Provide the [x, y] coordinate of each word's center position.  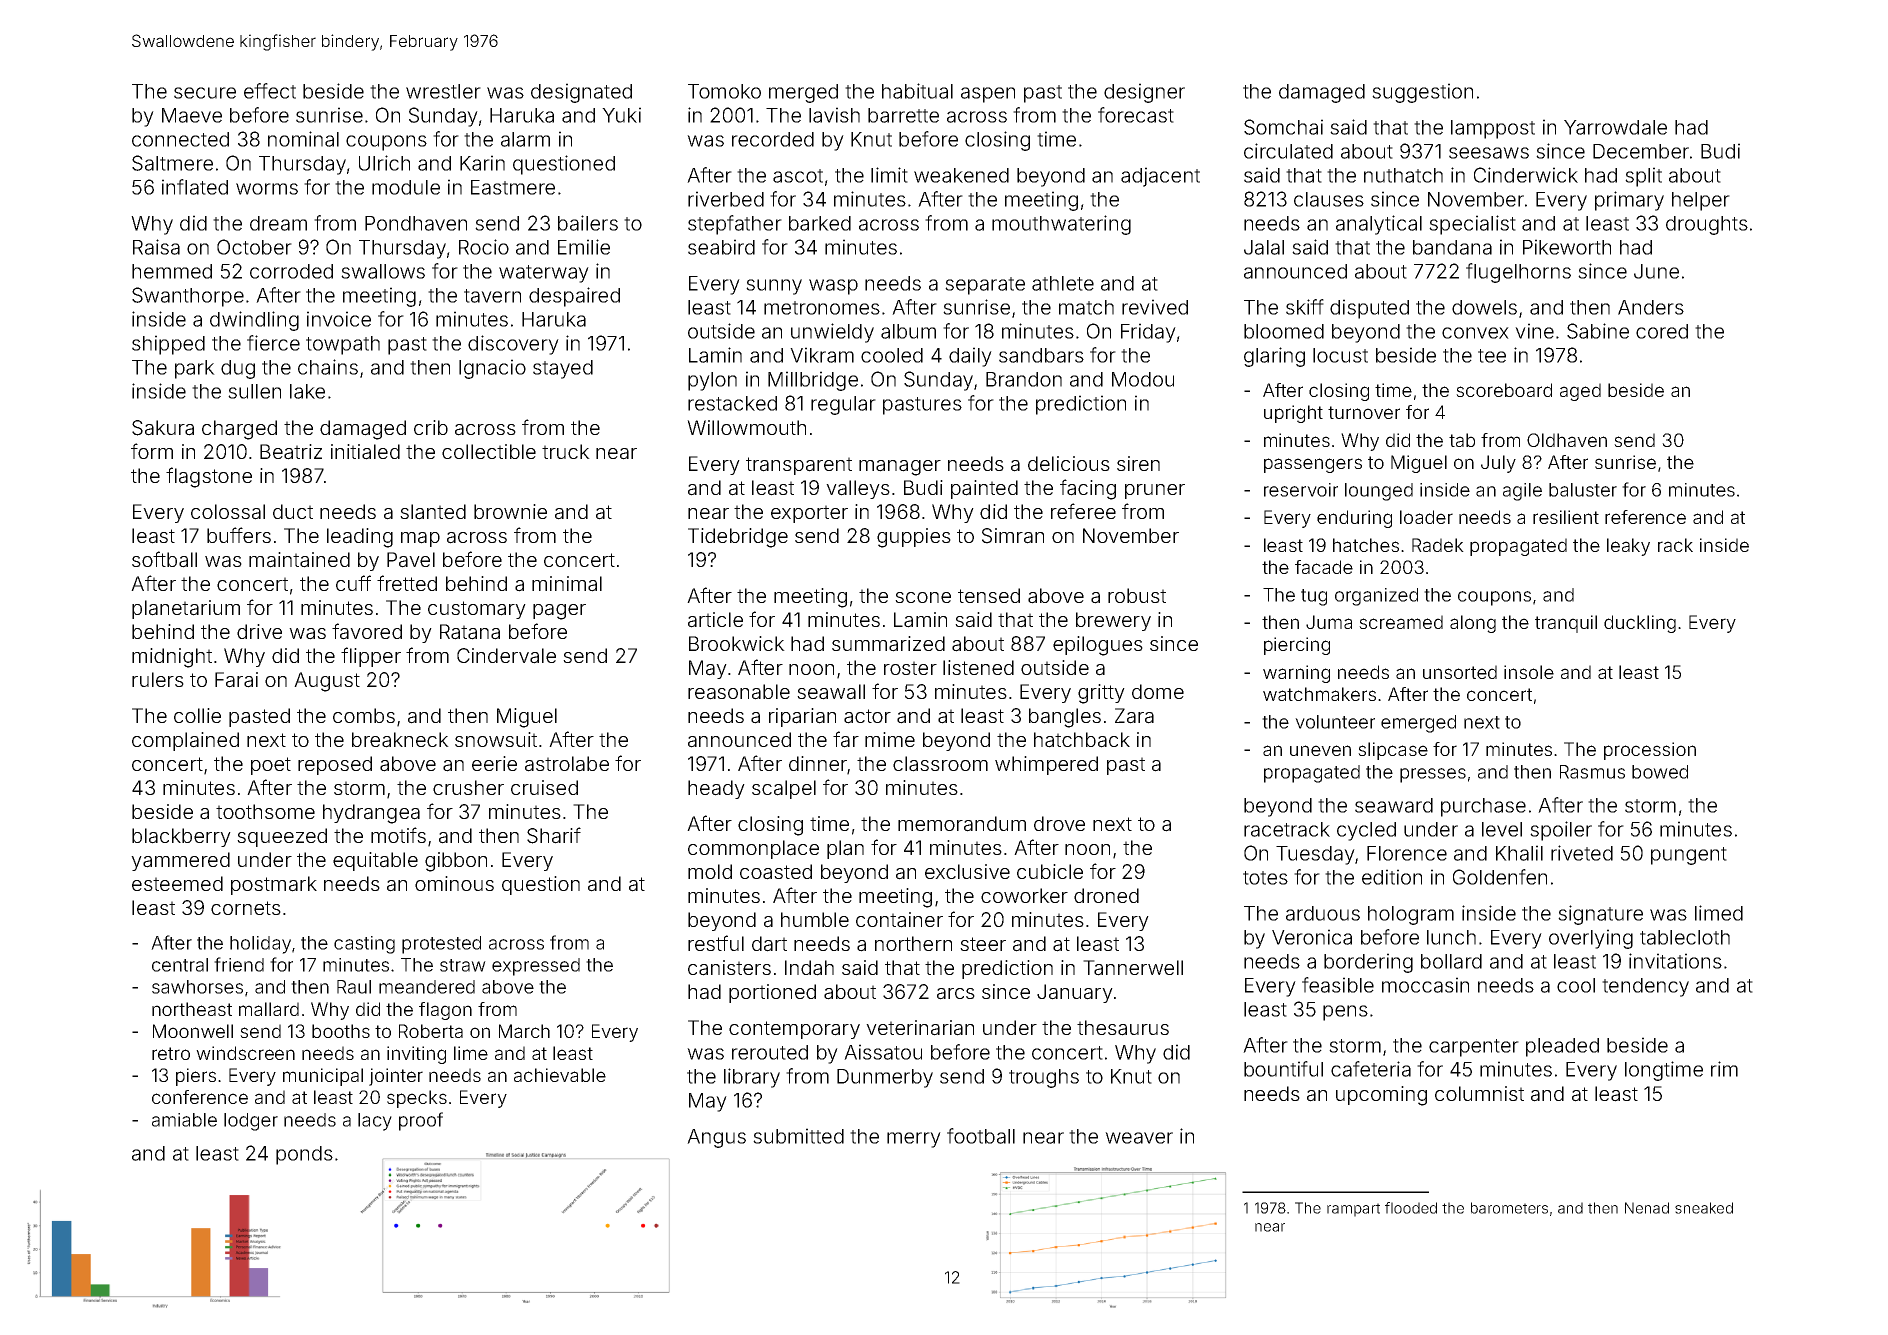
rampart [1353, 1210]
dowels [1484, 307]
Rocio [484, 247]
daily [970, 357]
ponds [304, 1155]
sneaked [1704, 1208]
